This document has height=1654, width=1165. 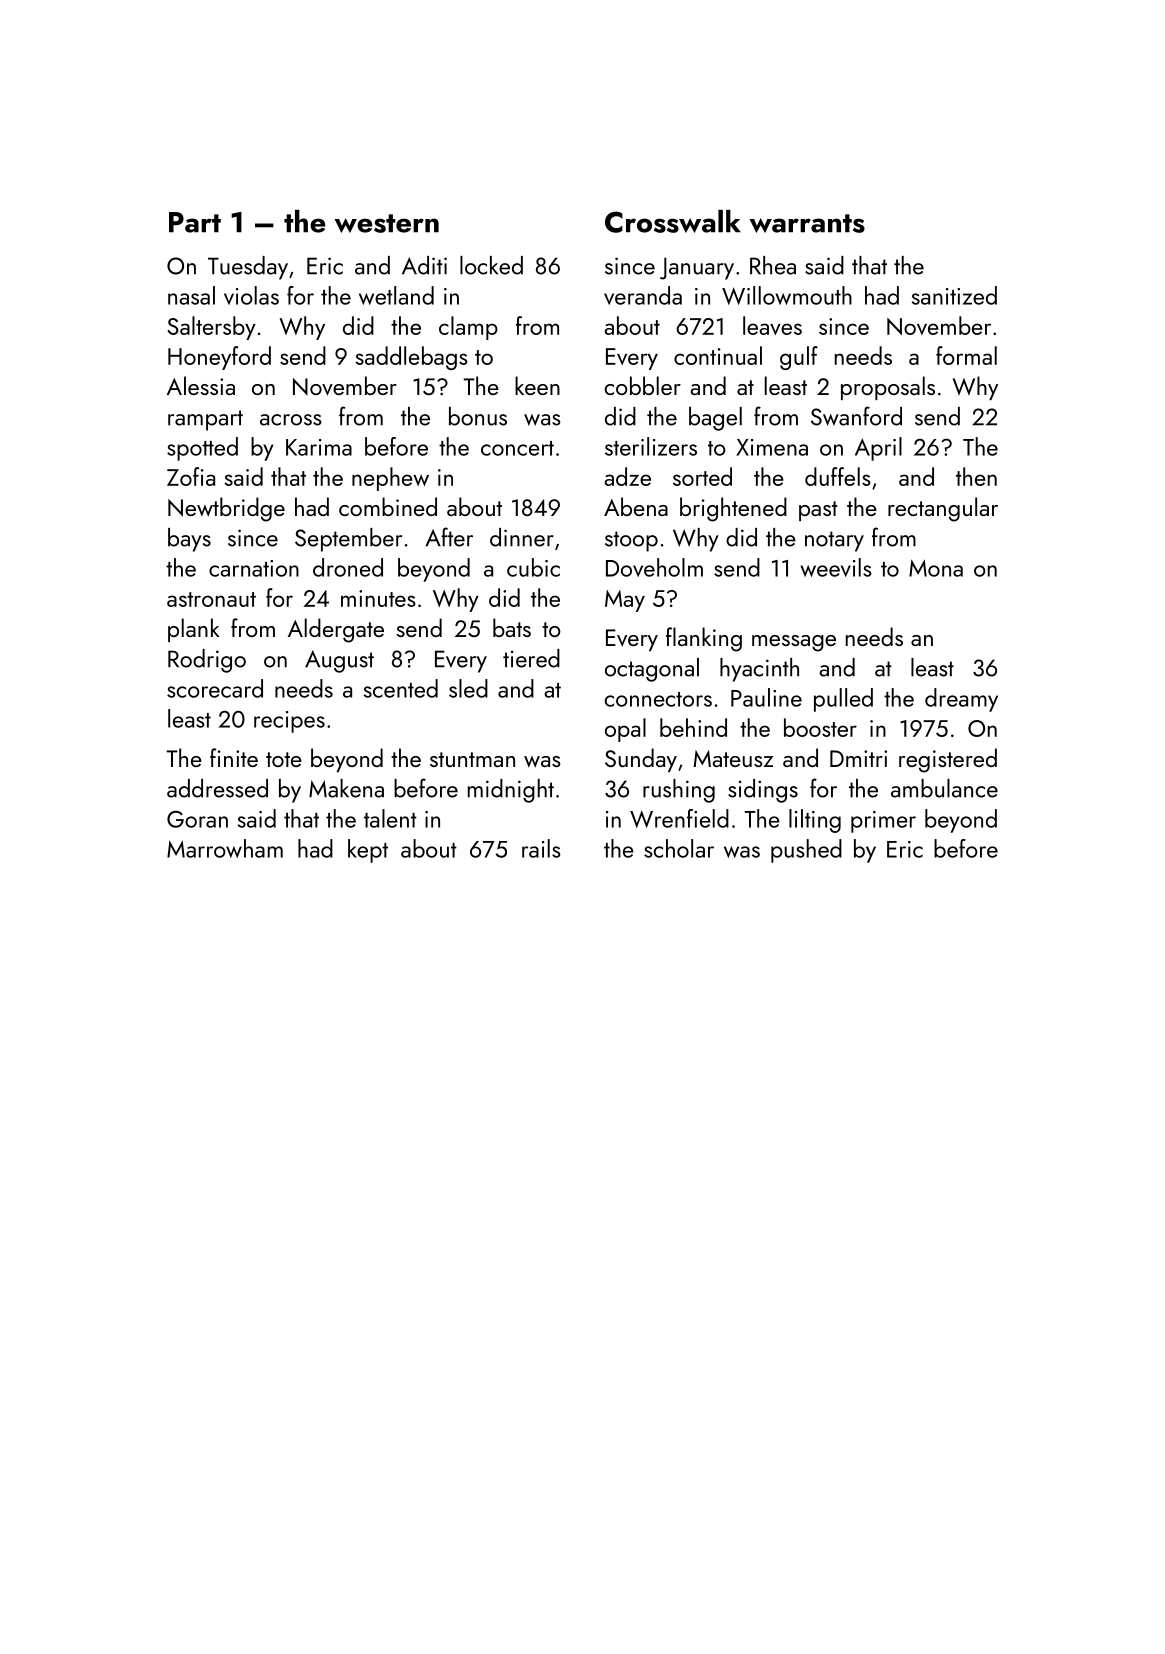 I want to click on sanitized, so click(x=954, y=295).
